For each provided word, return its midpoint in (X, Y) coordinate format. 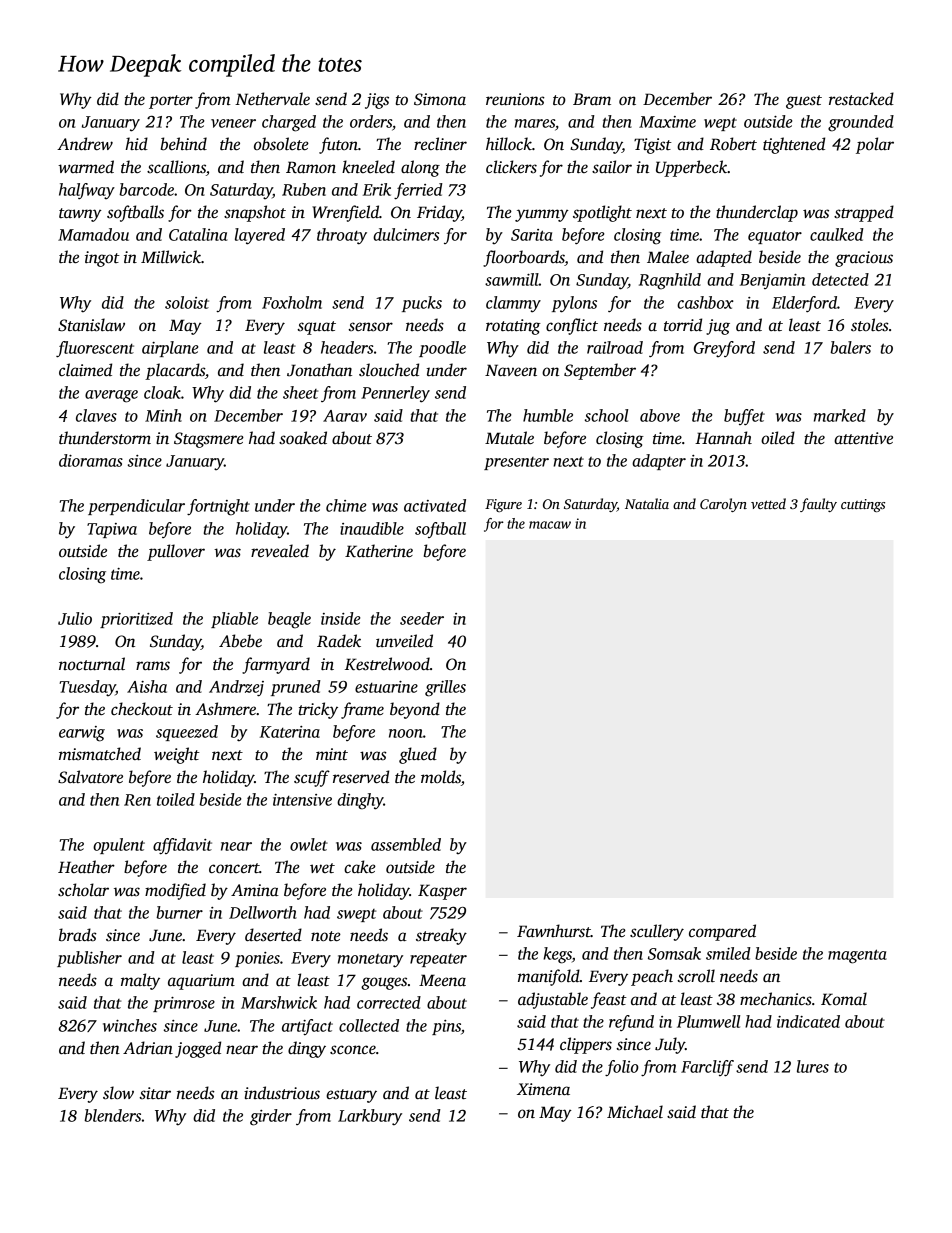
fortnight (218, 507)
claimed (85, 370)
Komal (844, 998)
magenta (857, 956)
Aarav (345, 416)
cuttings (863, 505)
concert (234, 868)
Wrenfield (345, 213)
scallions (176, 167)
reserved (361, 777)
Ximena (543, 1089)
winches (130, 1025)
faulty (818, 505)
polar (875, 145)
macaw (550, 525)
